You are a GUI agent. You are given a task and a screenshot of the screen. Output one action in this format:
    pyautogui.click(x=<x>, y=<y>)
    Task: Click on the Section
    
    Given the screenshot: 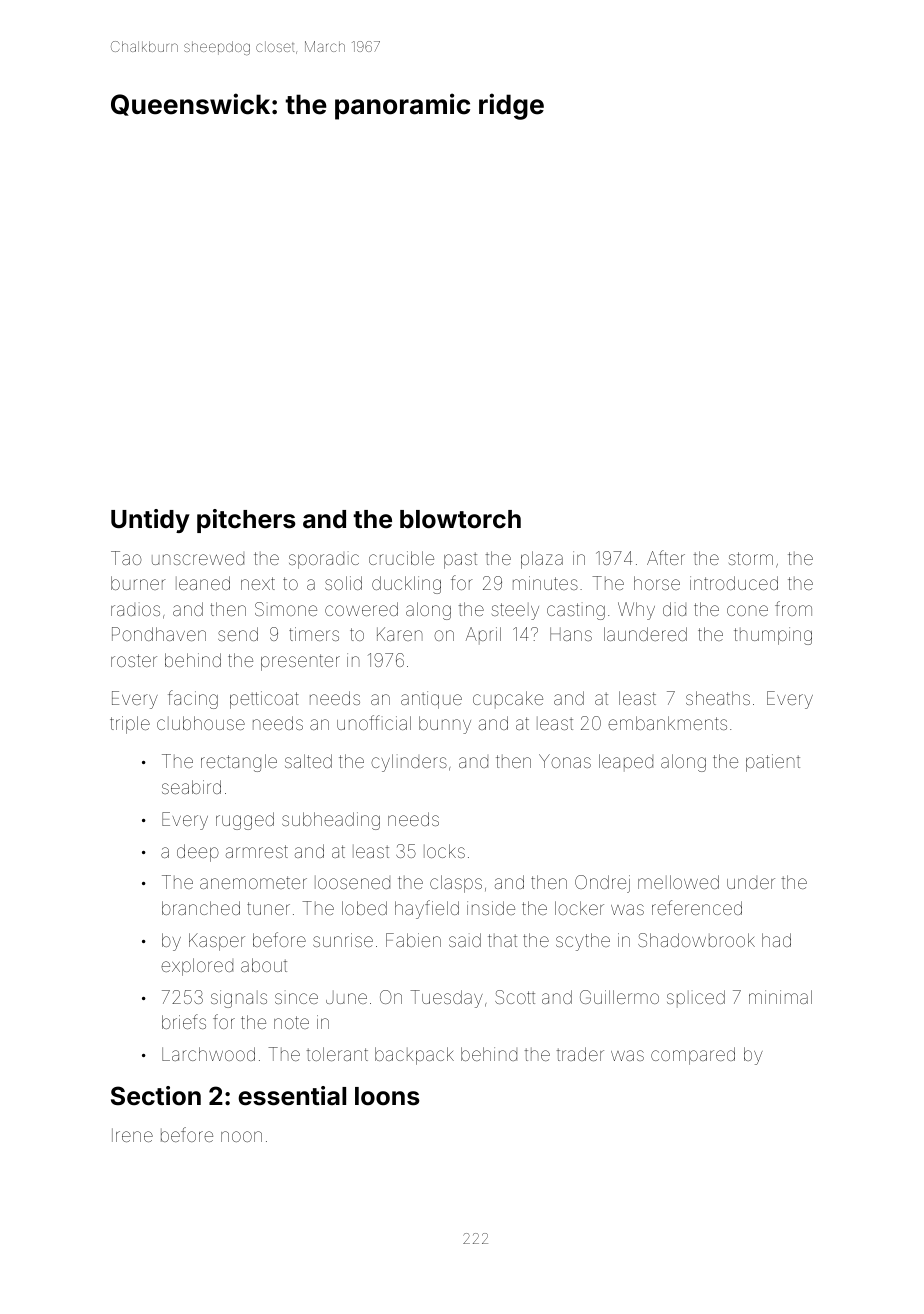 What is the action you would take?
    pyautogui.click(x=156, y=1096)
